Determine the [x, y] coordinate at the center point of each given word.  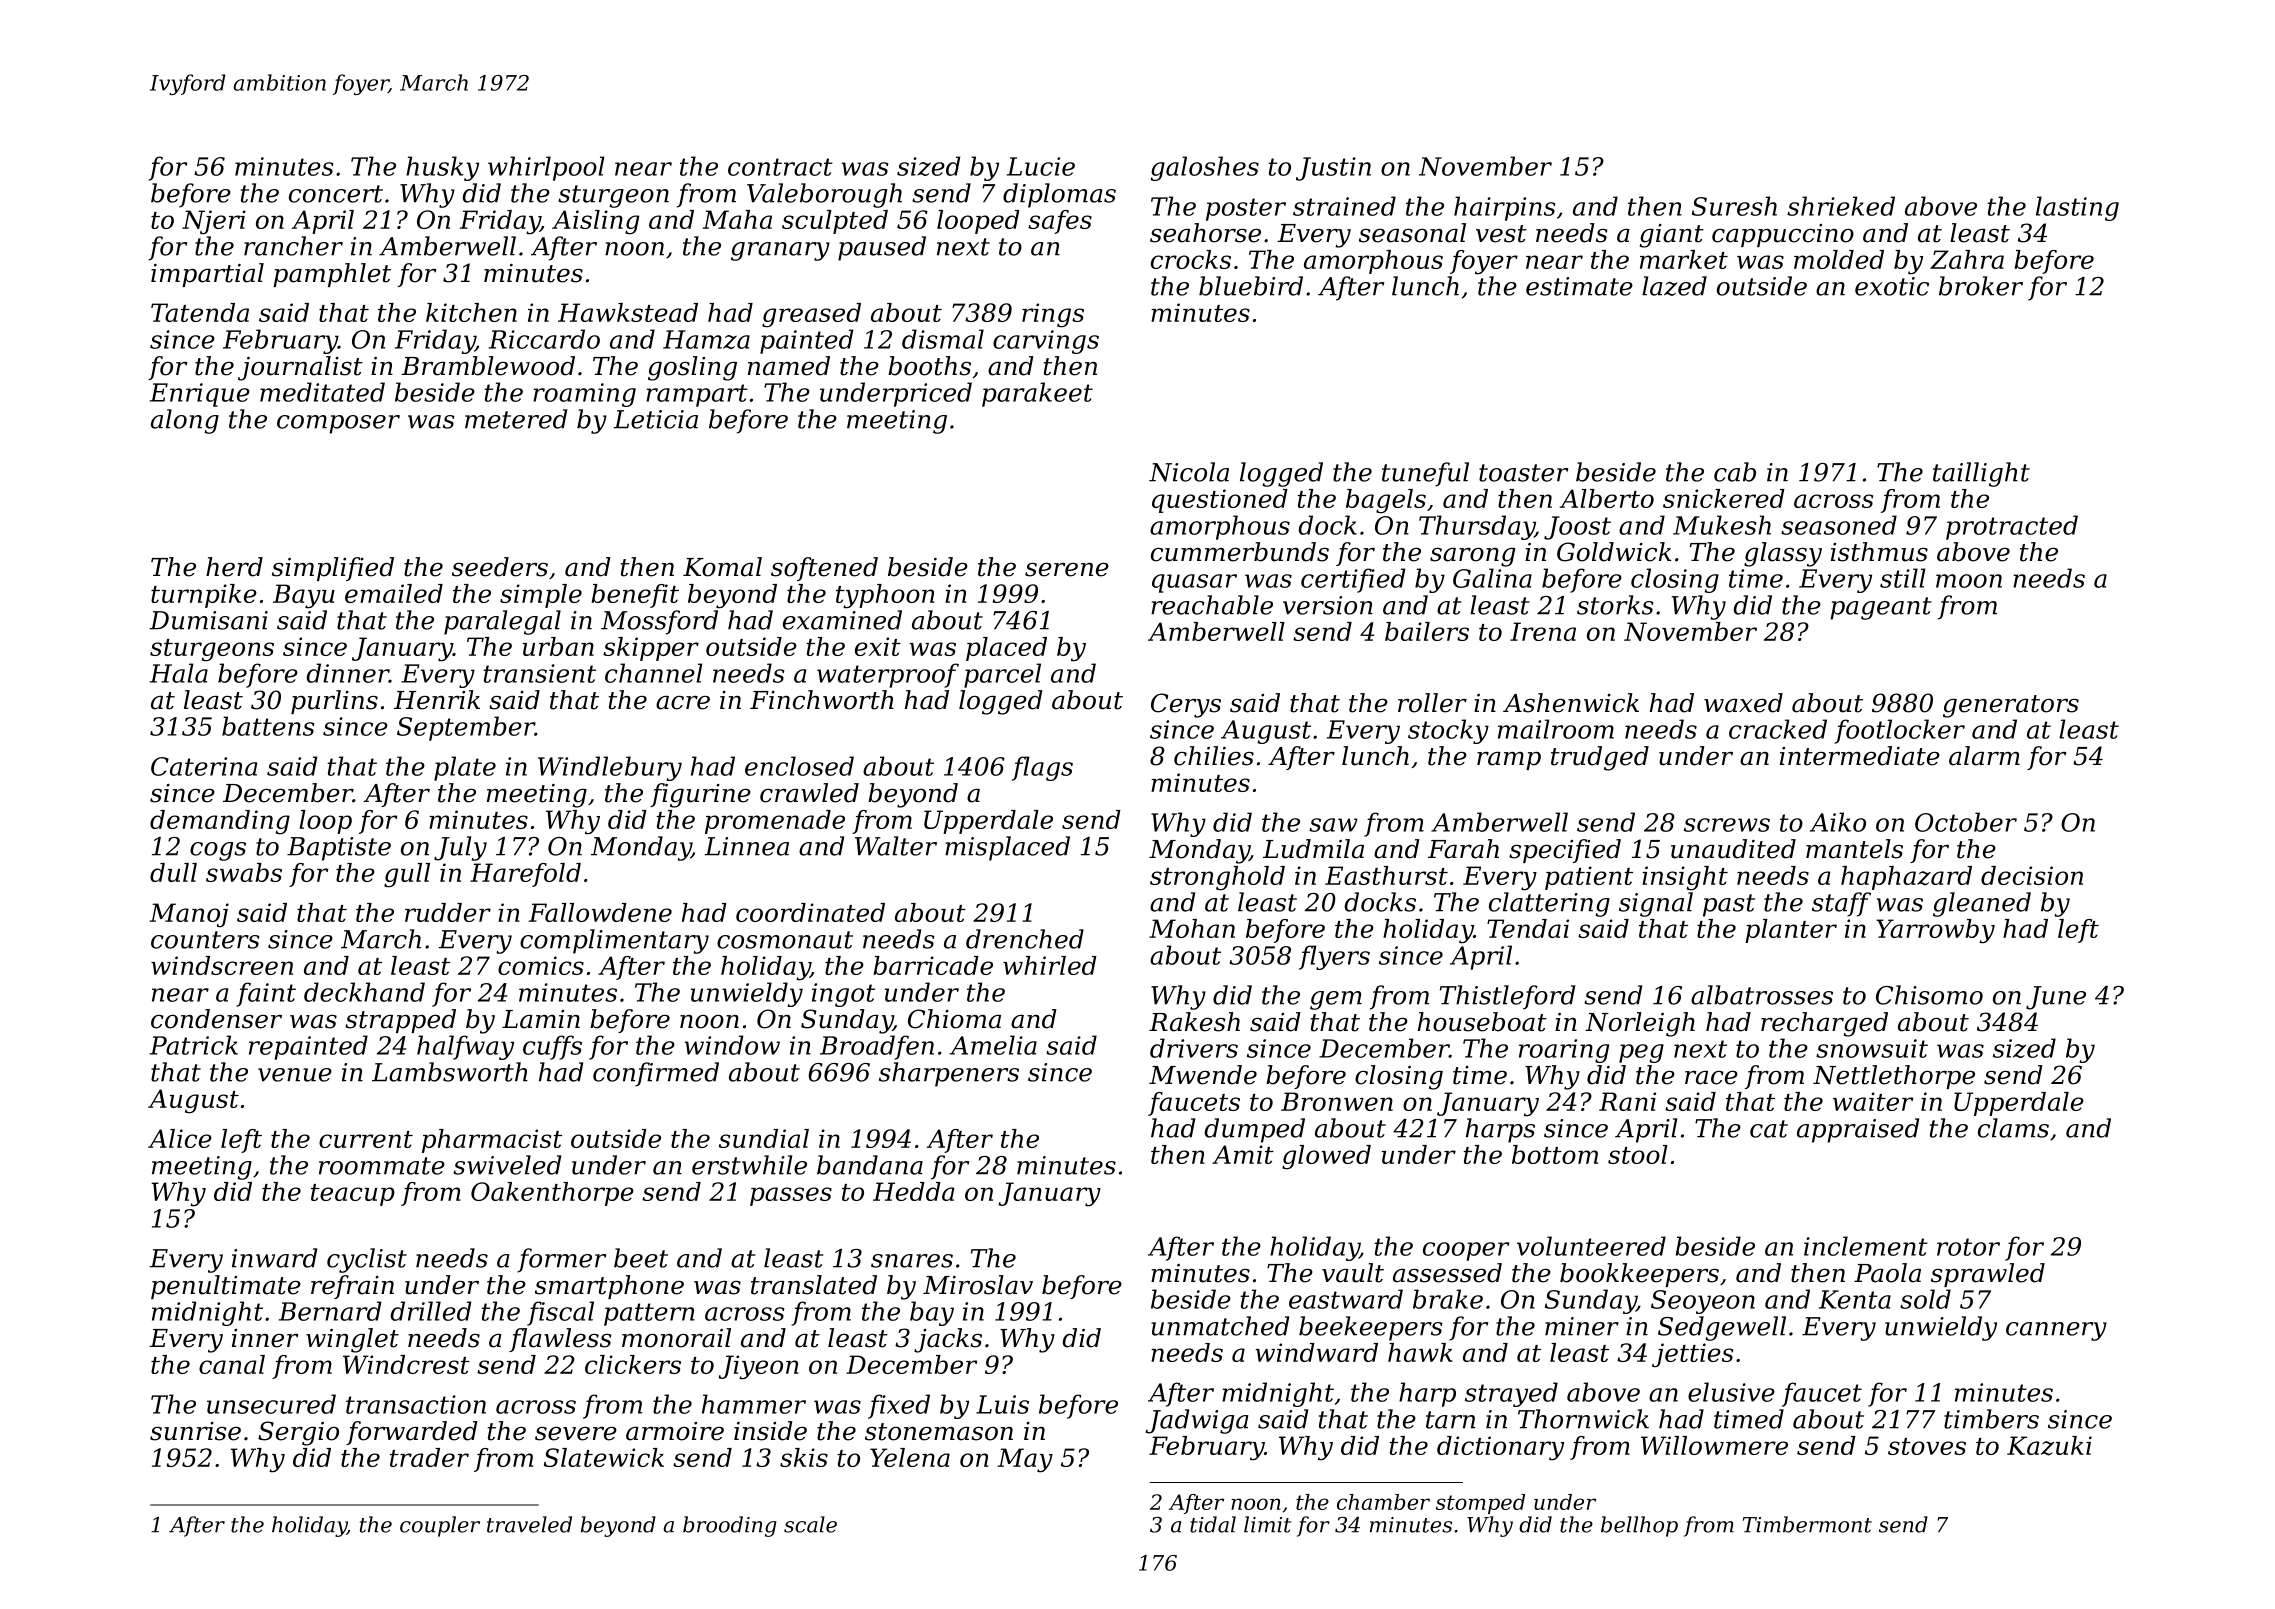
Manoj [189, 915]
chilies [1214, 756]
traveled [529, 1524]
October [1966, 822]
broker [1981, 286]
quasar [1194, 583]
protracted [2012, 527]
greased [811, 315]
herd [234, 567]
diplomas [1059, 195]
